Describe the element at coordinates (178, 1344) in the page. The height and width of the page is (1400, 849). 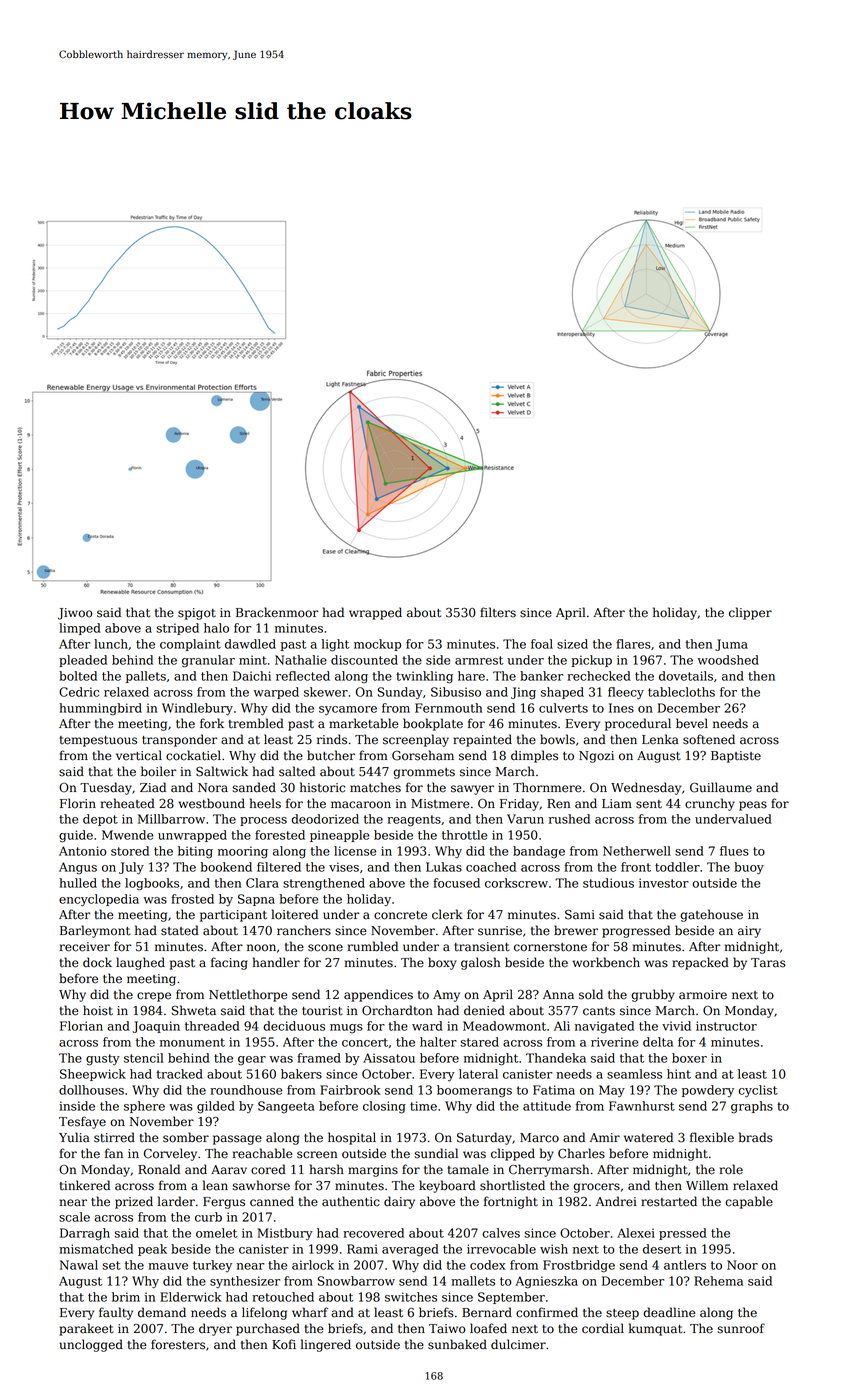
I see `foresters` at that location.
